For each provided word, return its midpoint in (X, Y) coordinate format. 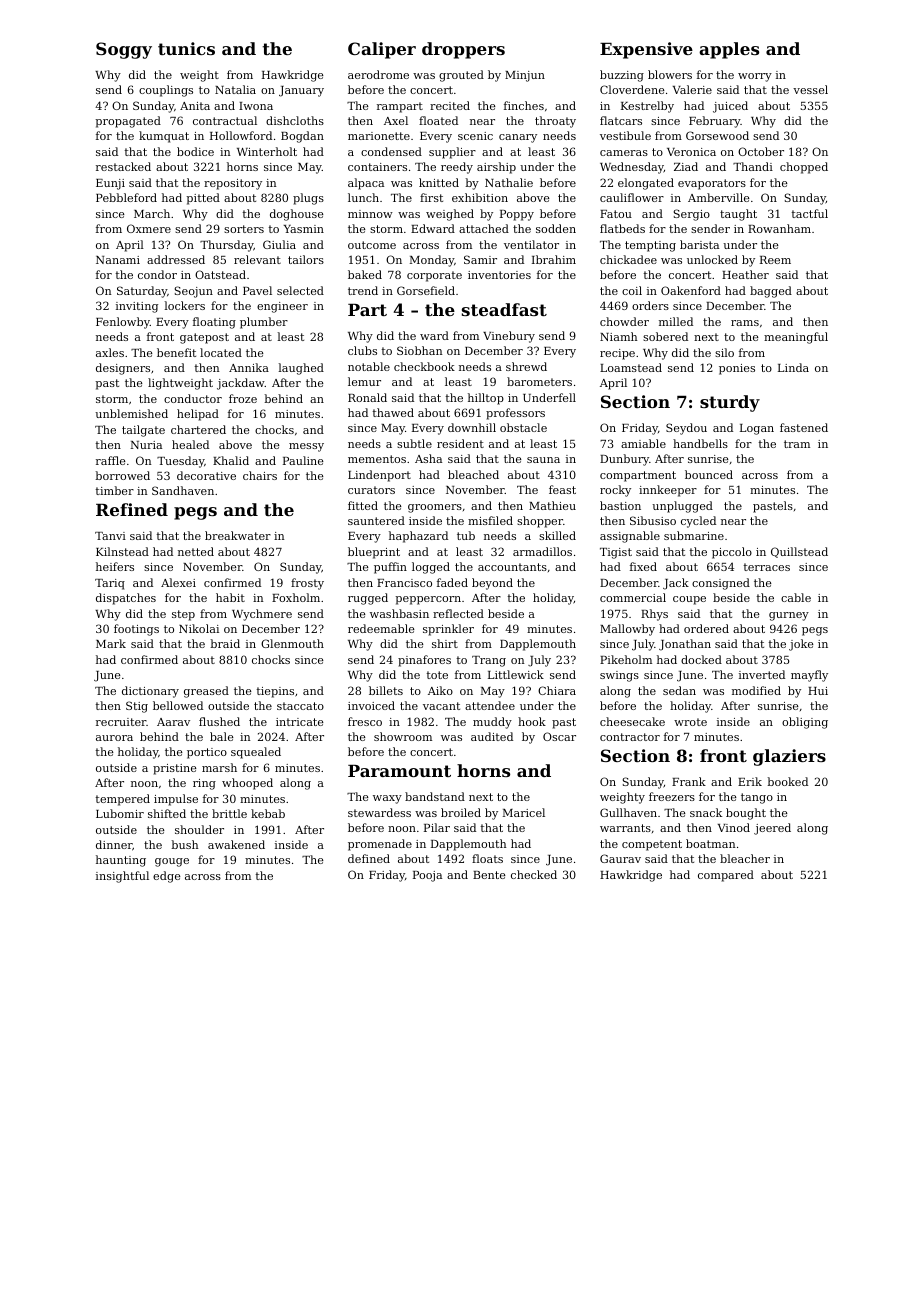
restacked (123, 166)
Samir (480, 259)
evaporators (712, 184)
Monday (432, 261)
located (221, 352)
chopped (804, 168)
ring (204, 784)
